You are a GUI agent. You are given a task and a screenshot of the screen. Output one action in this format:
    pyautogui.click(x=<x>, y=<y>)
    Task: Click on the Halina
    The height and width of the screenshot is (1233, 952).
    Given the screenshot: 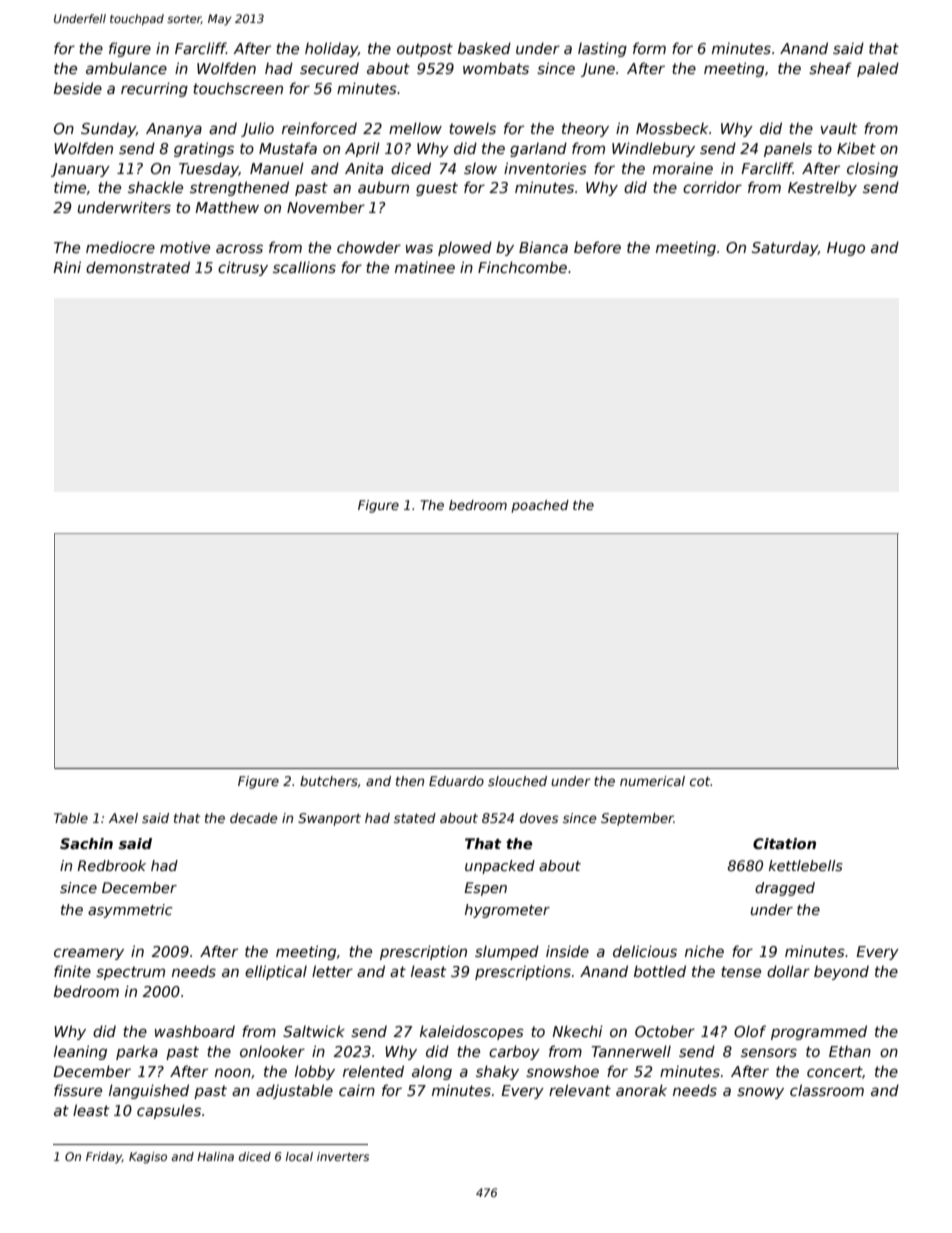 What is the action you would take?
    pyautogui.click(x=215, y=1156)
